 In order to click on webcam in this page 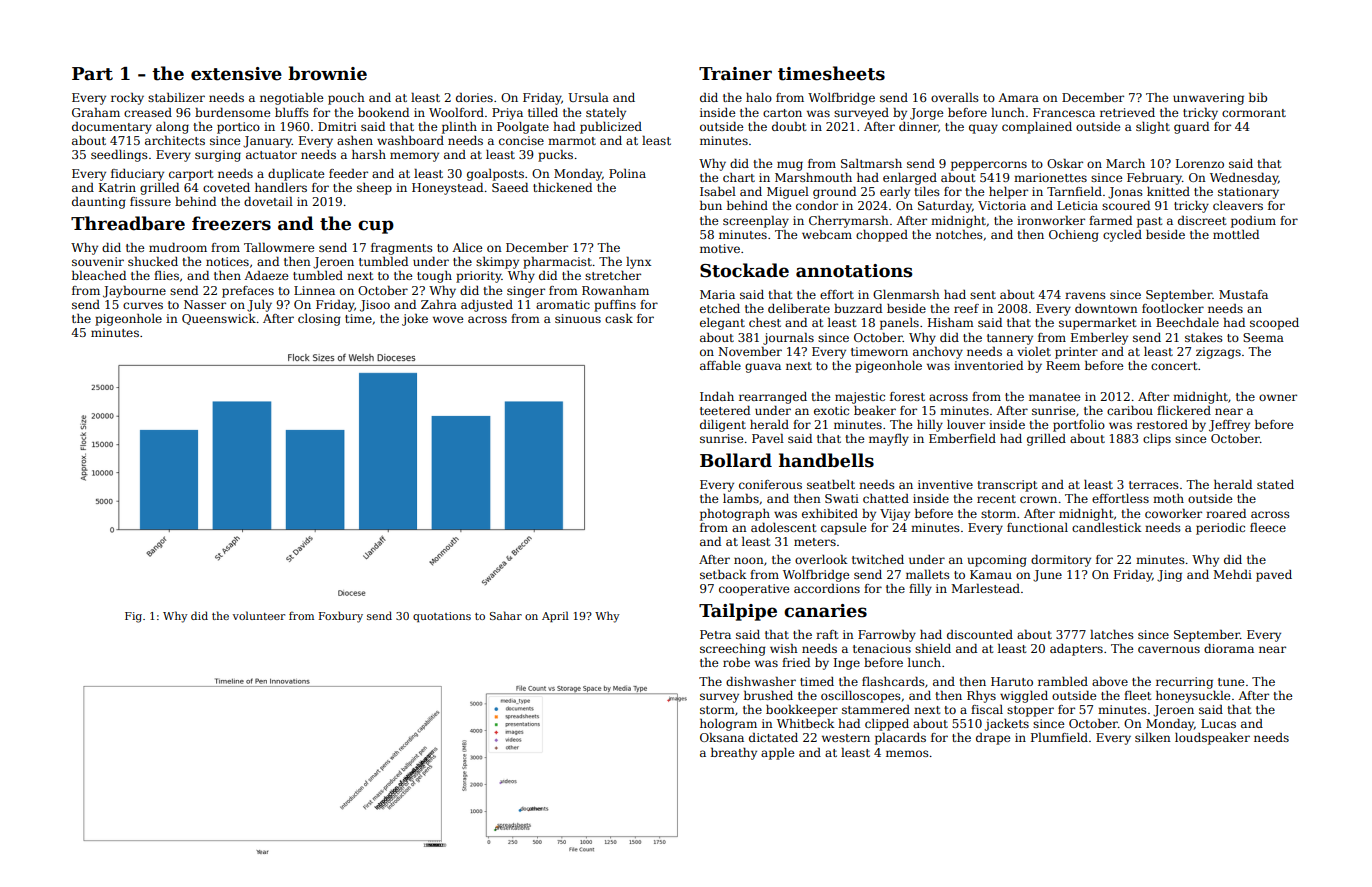, I will do `click(827, 234)`.
